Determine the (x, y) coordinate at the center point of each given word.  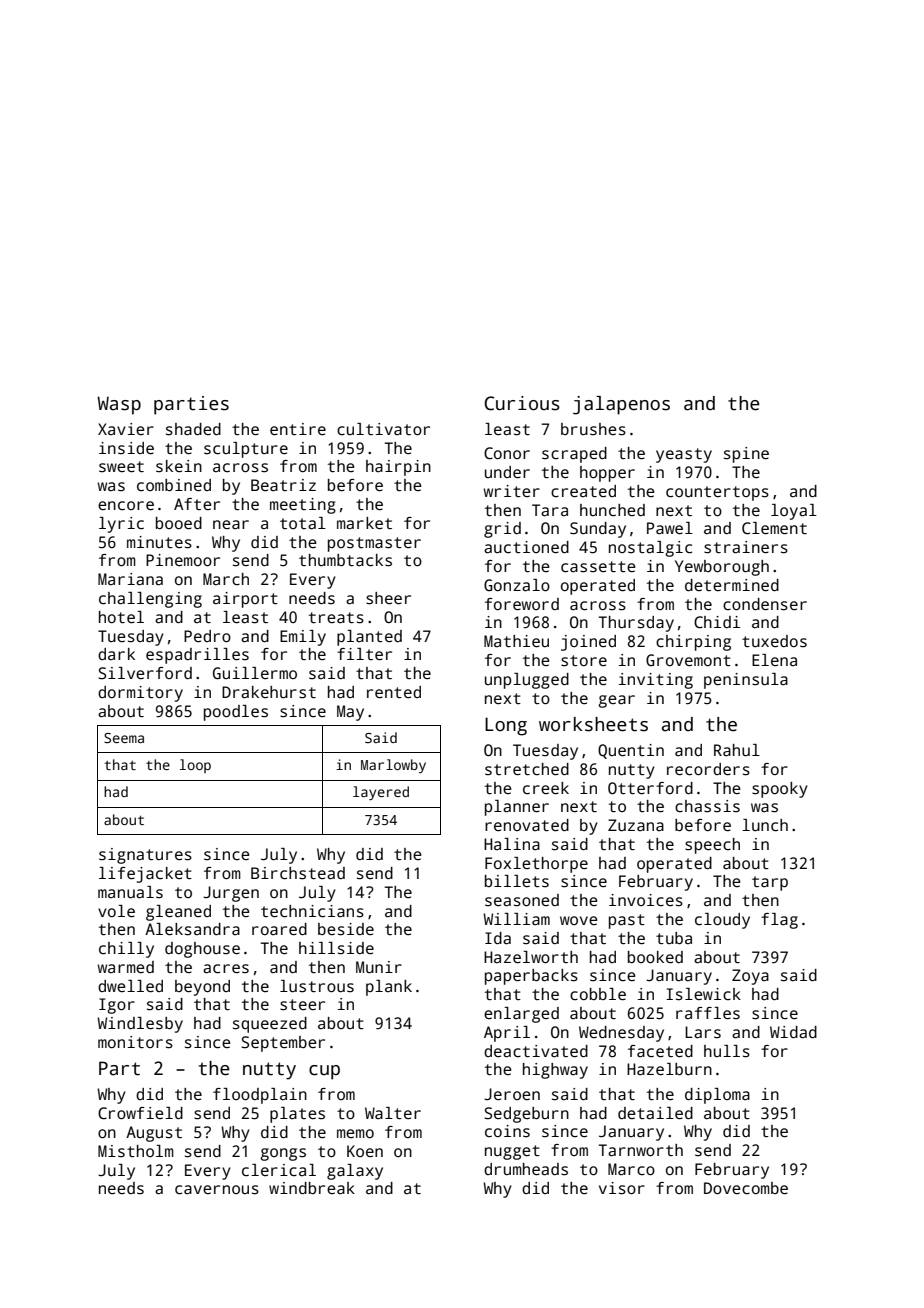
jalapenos (621, 405)
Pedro (207, 636)
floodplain (260, 1096)
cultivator (383, 429)
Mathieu (516, 641)
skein (179, 466)
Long (506, 726)
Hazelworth (531, 957)
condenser (765, 604)
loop (195, 766)
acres (226, 969)
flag (779, 921)
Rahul (737, 750)
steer (302, 1005)
